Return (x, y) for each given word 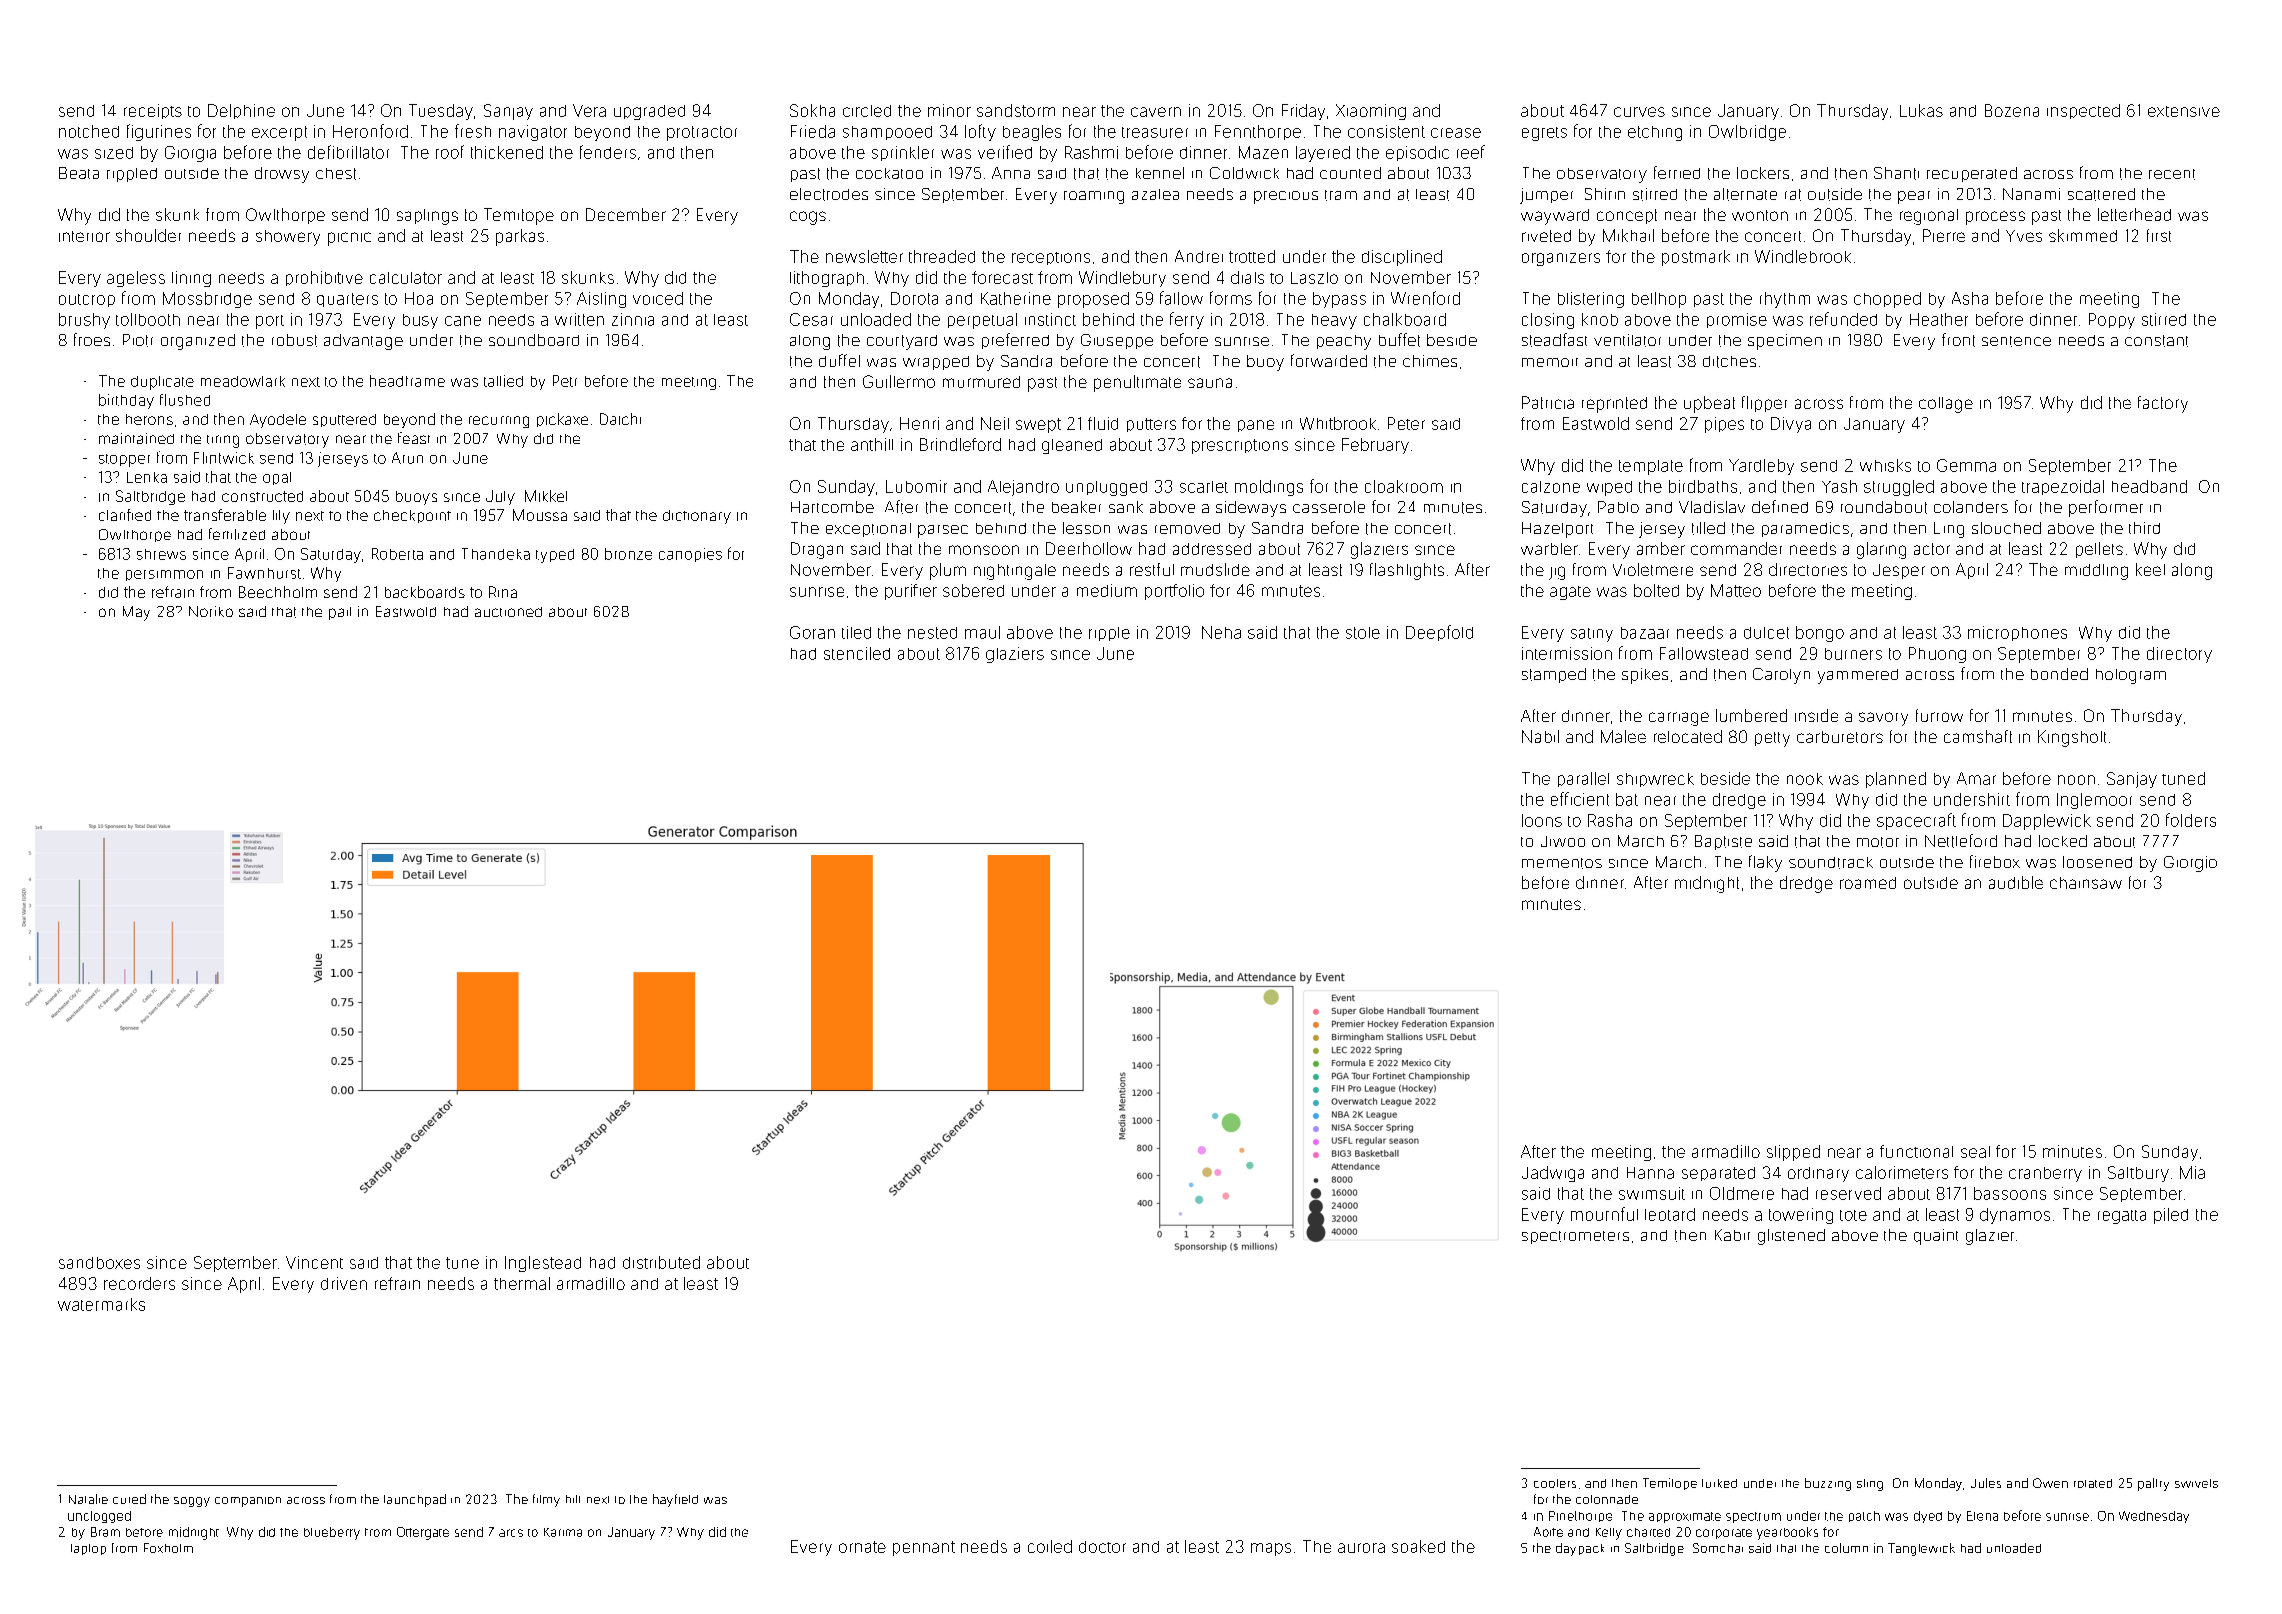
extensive (2184, 111)
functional (1916, 1151)
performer (2106, 508)
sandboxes (99, 1263)
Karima (563, 1532)
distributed (661, 1262)
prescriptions (1240, 446)
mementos (1562, 863)
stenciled (857, 653)
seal (1975, 1152)
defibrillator (348, 152)
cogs (808, 218)
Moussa (540, 515)
